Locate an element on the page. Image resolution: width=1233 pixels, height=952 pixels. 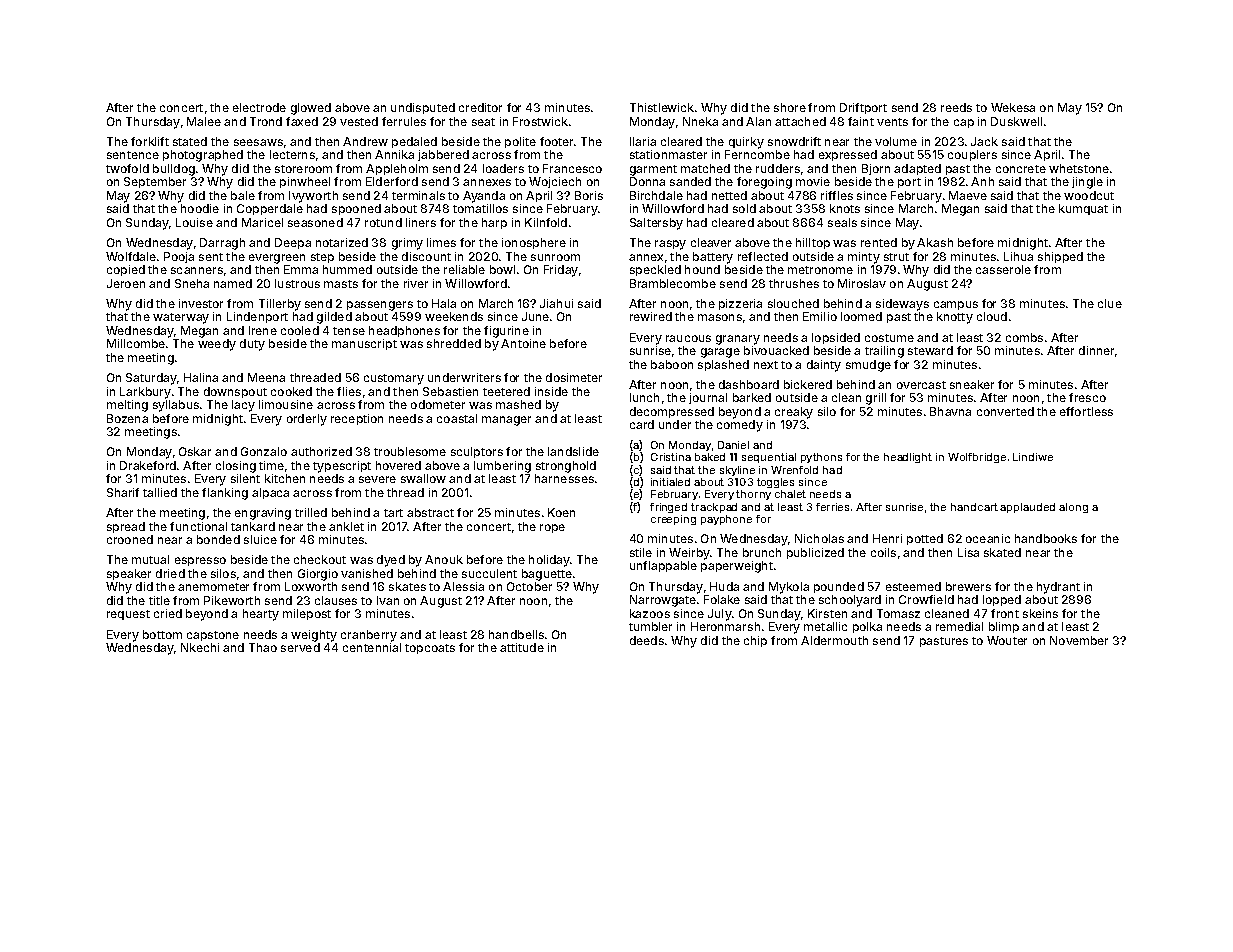
Jiahui is located at coordinates (556, 303).
